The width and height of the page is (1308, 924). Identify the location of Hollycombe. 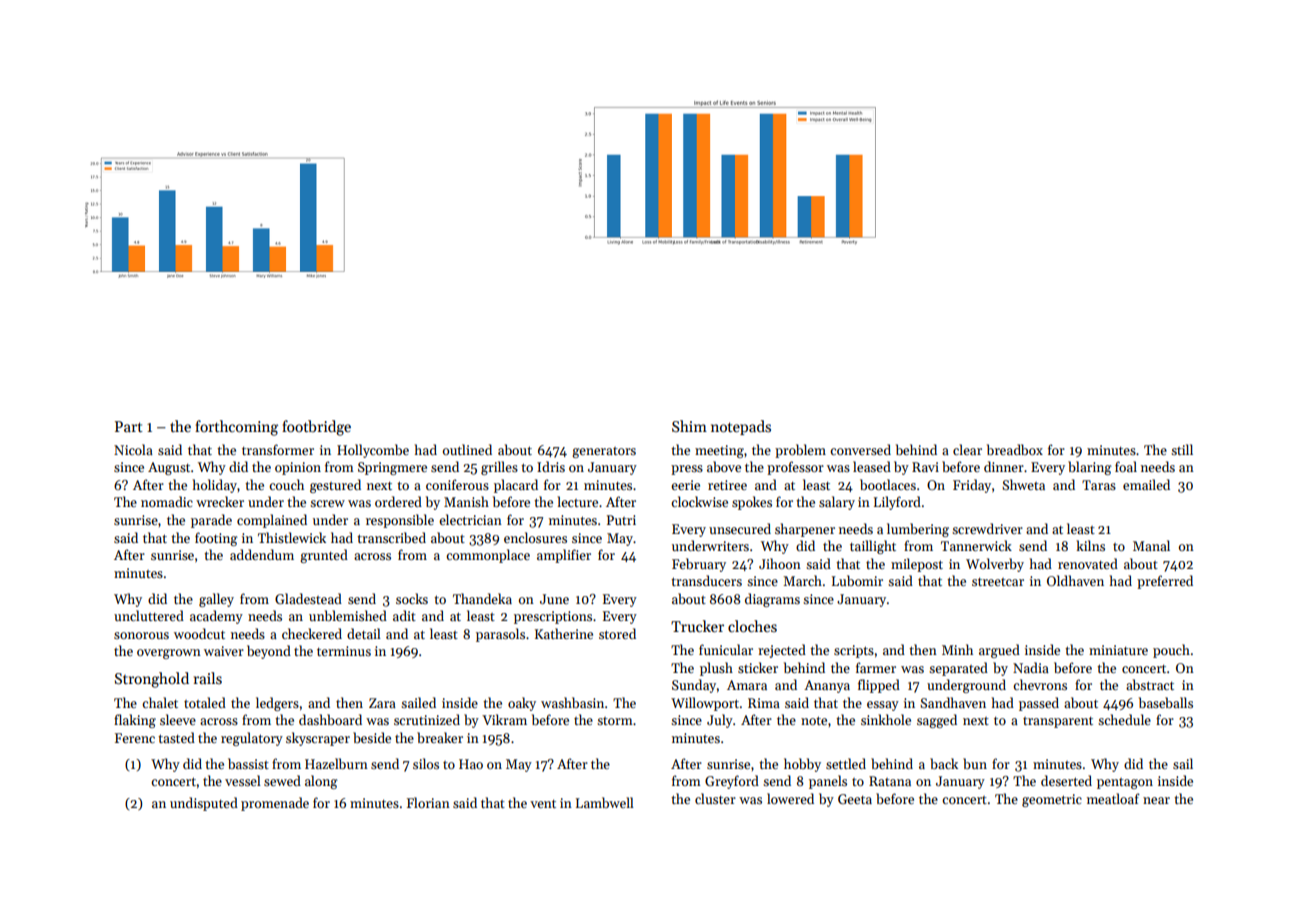
(373, 451).
